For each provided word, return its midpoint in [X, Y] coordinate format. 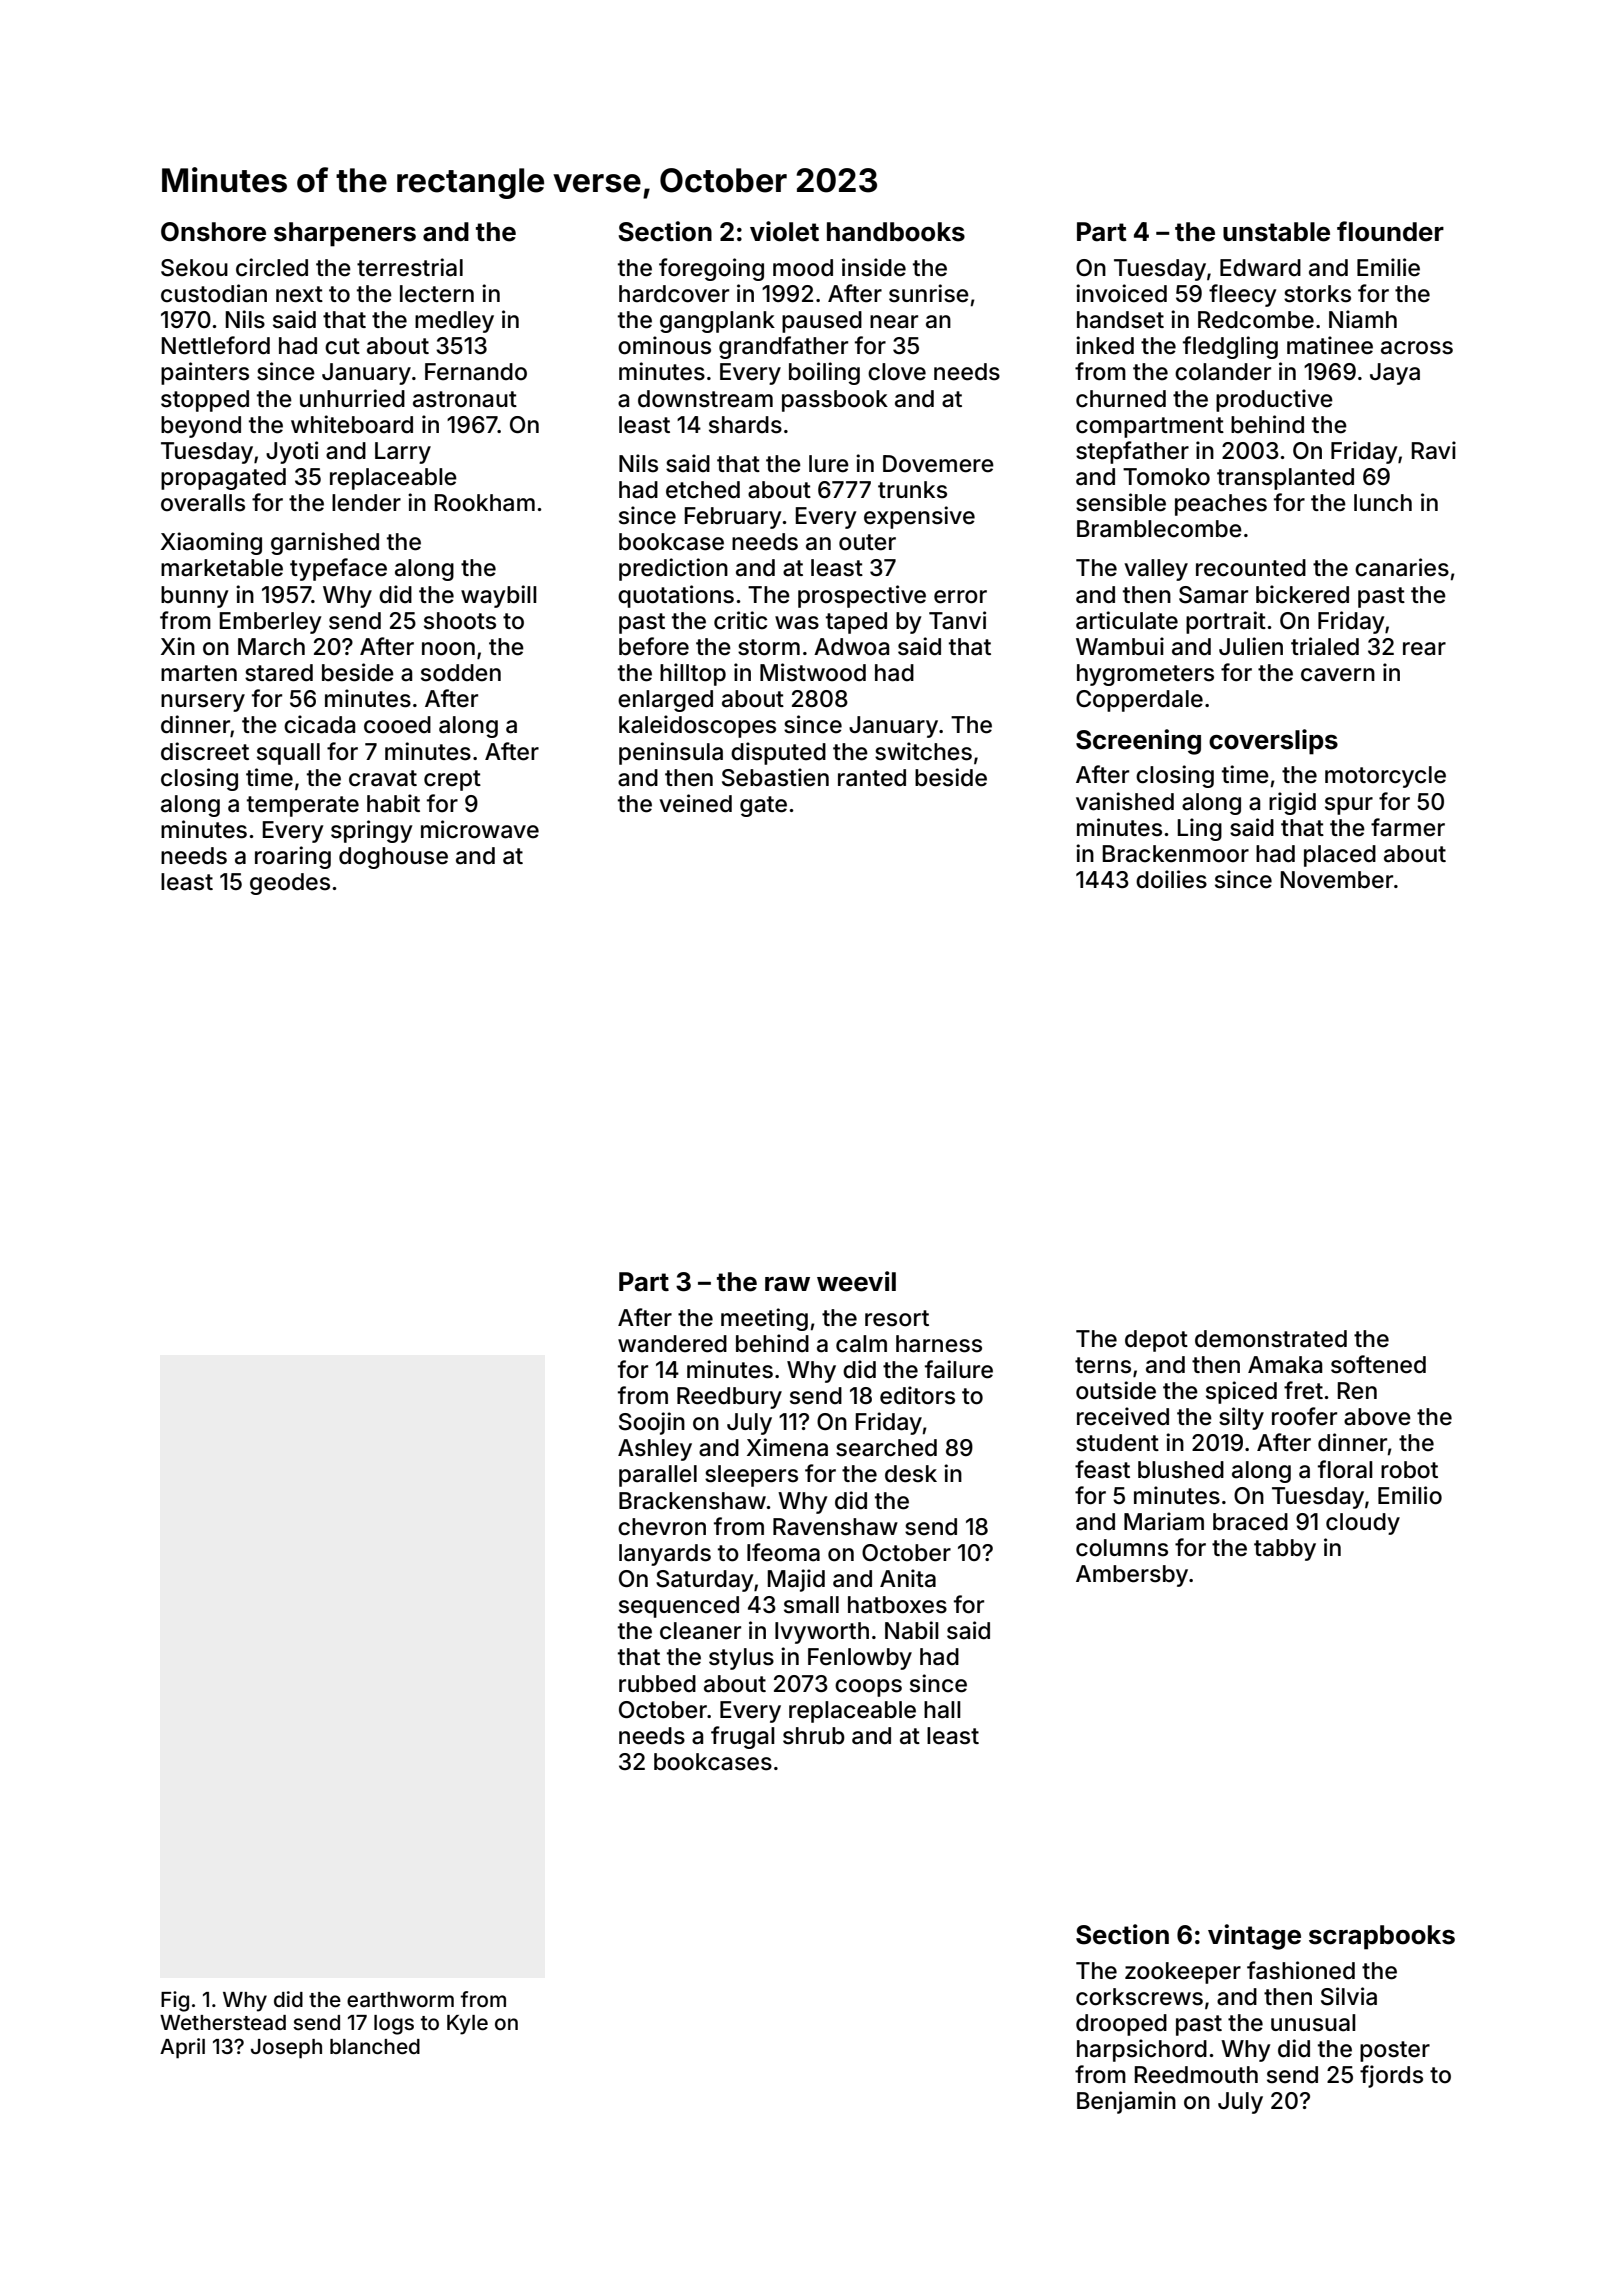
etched [703, 490]
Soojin [652, 1423]
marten [199, 673]
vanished [1125, 801]
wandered [672, 1344]
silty [1241, 1418]
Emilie [1388, 267]
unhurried [352, 398]
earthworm [400, 1999]
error [960, 597]
